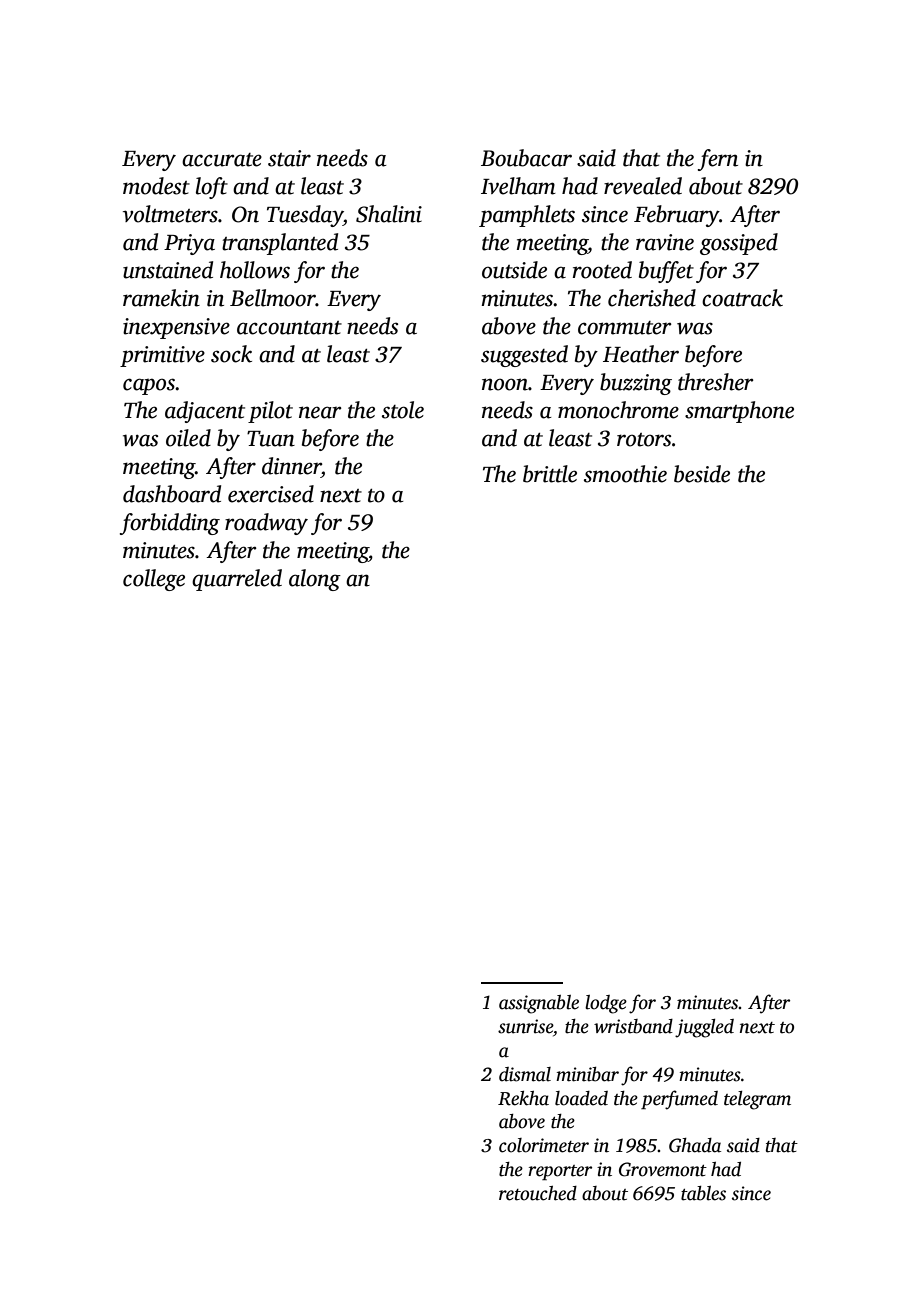 The image size is (924, 1311). I want to click on sunrise, so click(525, 1026).
